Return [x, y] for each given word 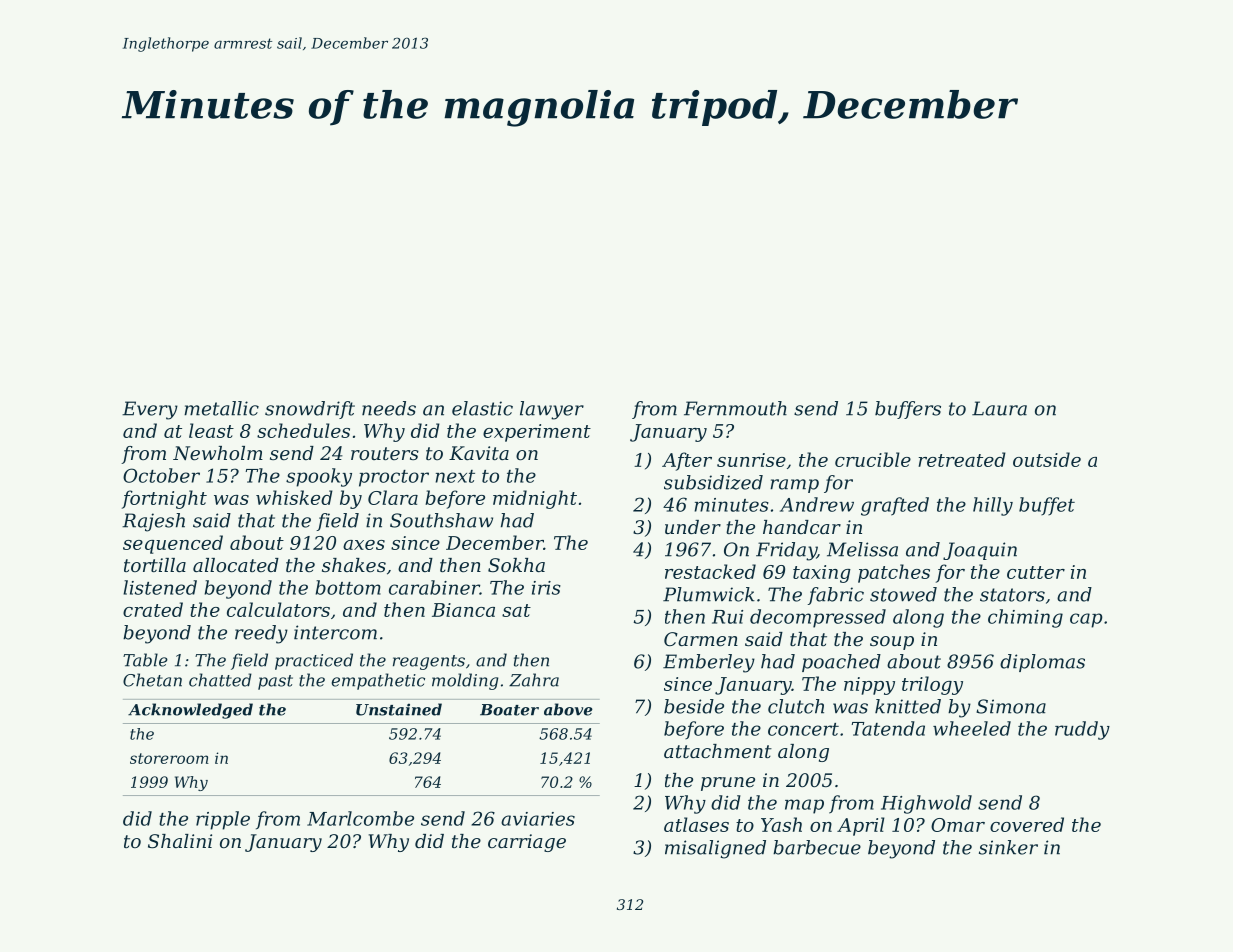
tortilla [155, 565]
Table [145, 660]
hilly [993, 506]
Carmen [701, 639]
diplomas [1042, 663]
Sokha [516, 565]
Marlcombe [360, 818]
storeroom [169, 758]
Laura [999, 408]
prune [728, 784]
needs [389, 408]
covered [1027, 824]
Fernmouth [735, 408]
